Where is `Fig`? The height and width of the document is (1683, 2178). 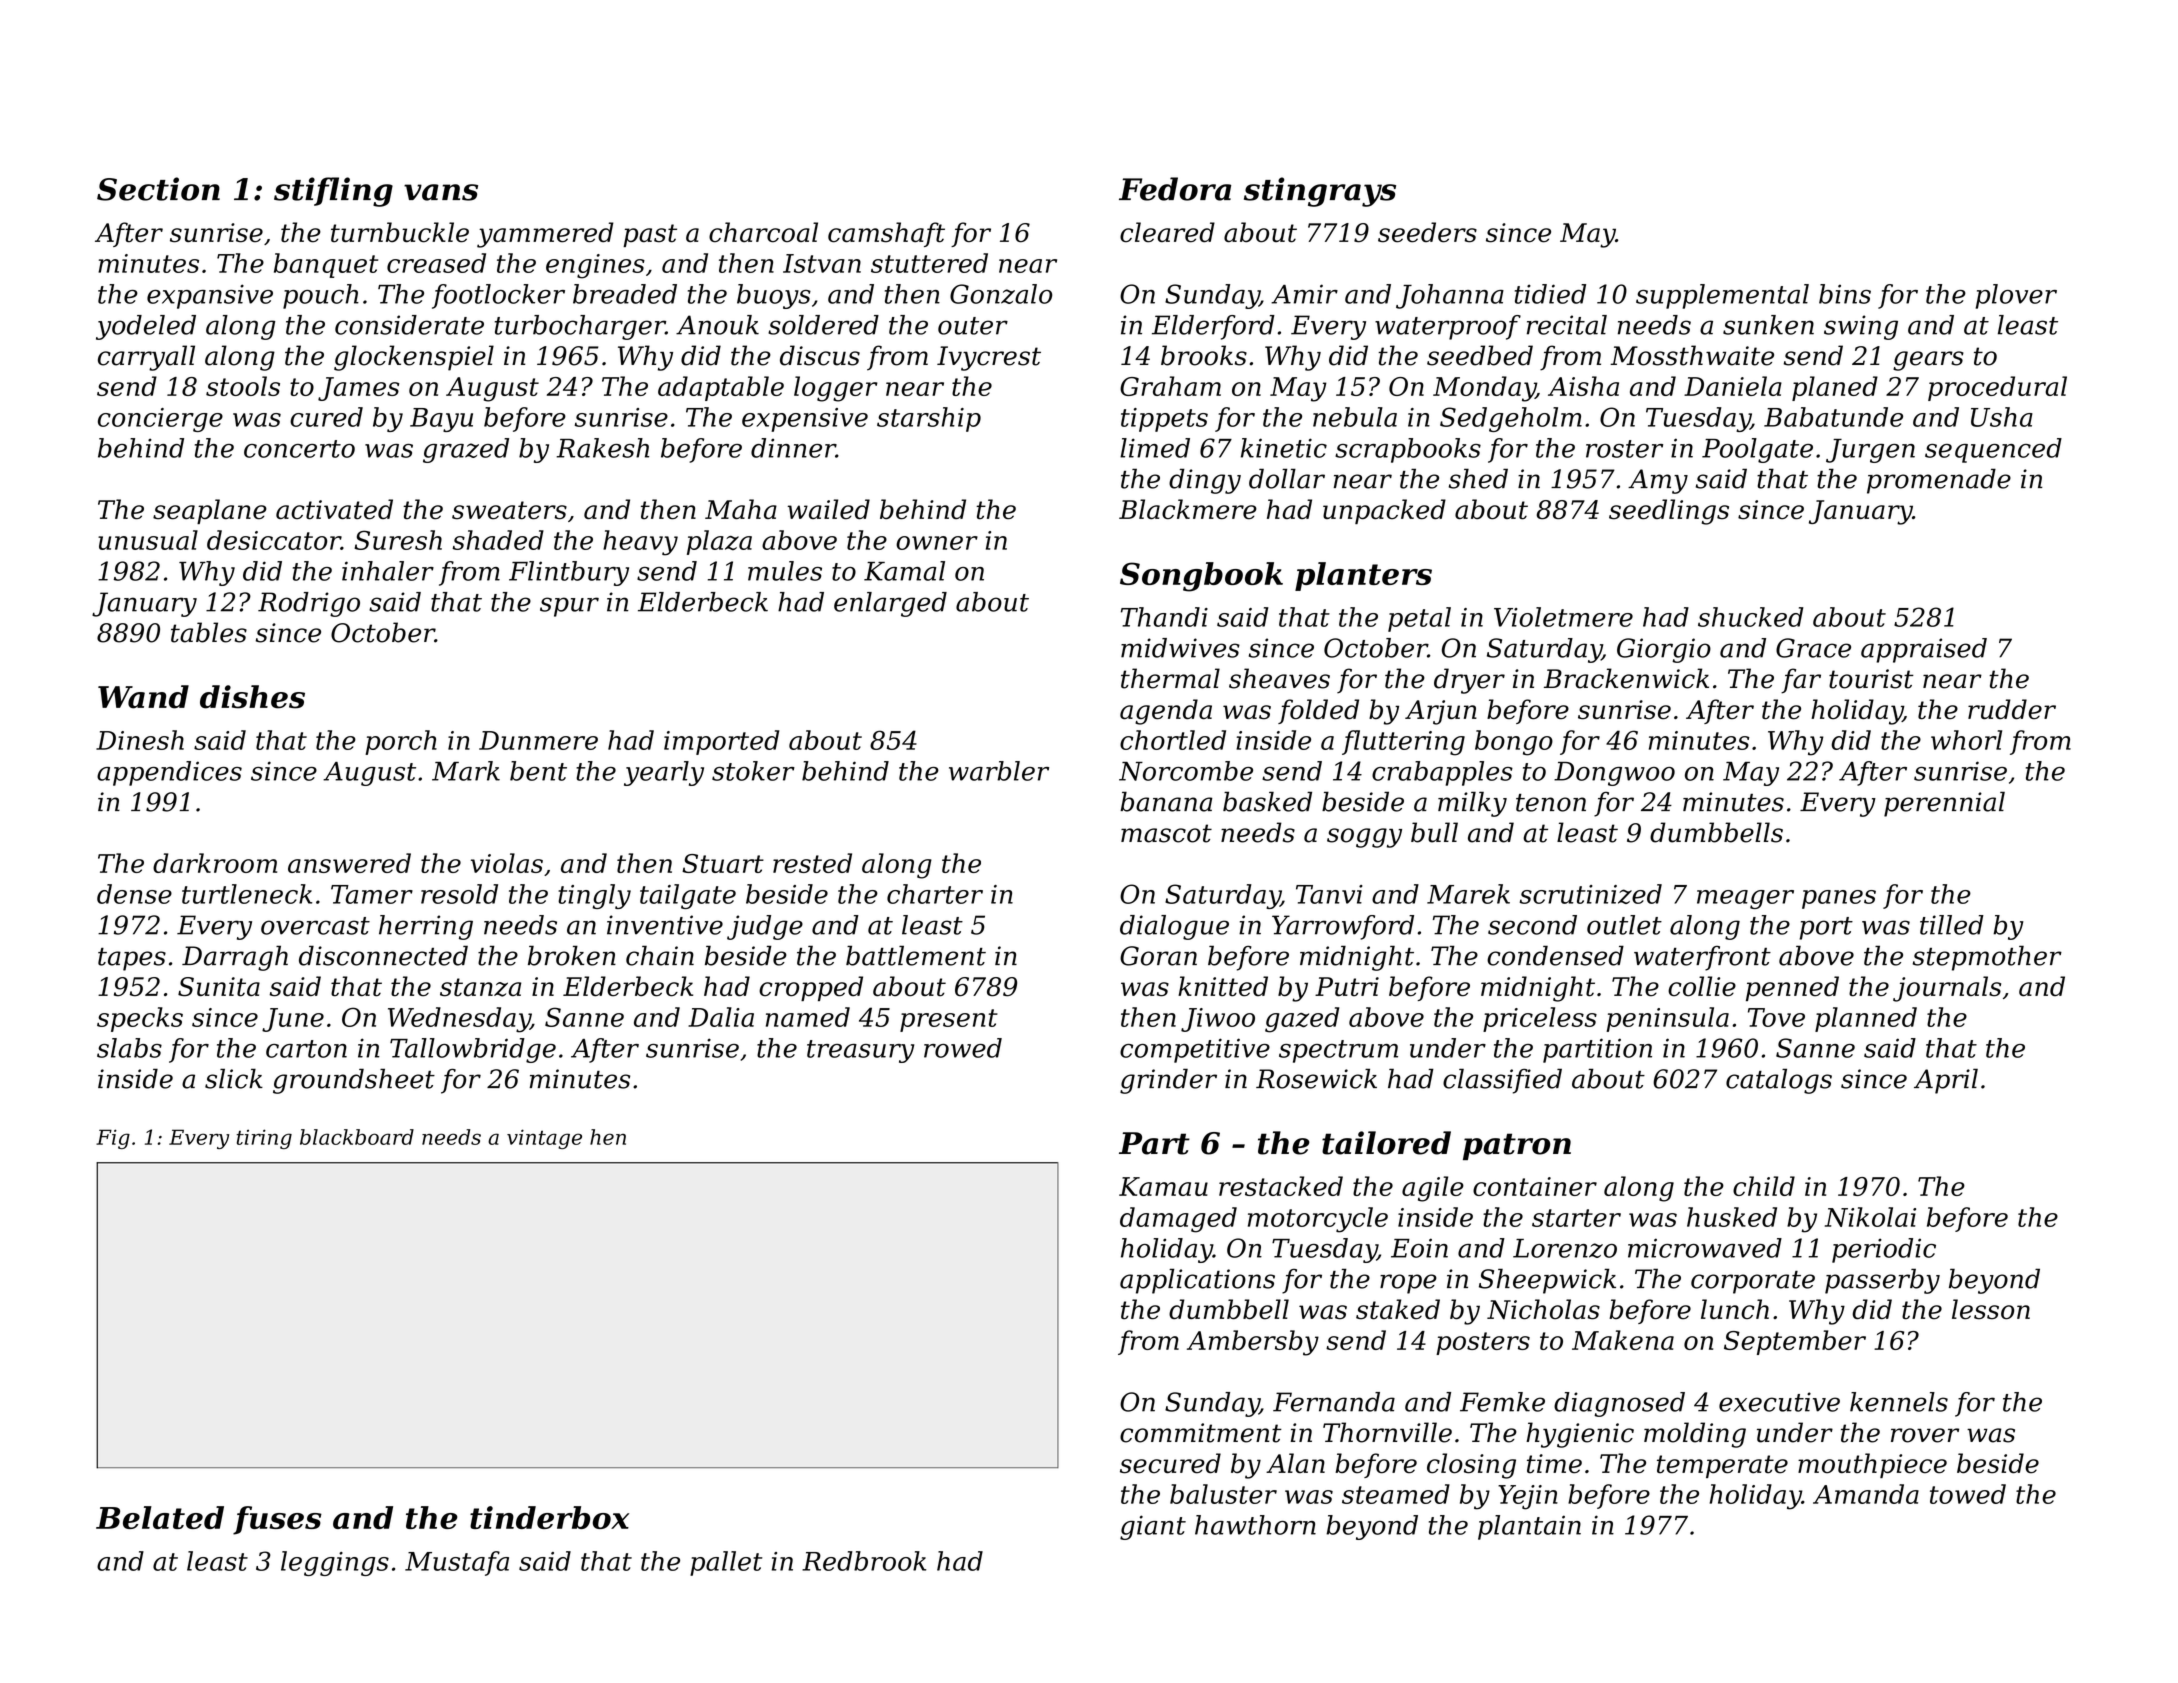 Fig is located at coordinates (113, 1139).
